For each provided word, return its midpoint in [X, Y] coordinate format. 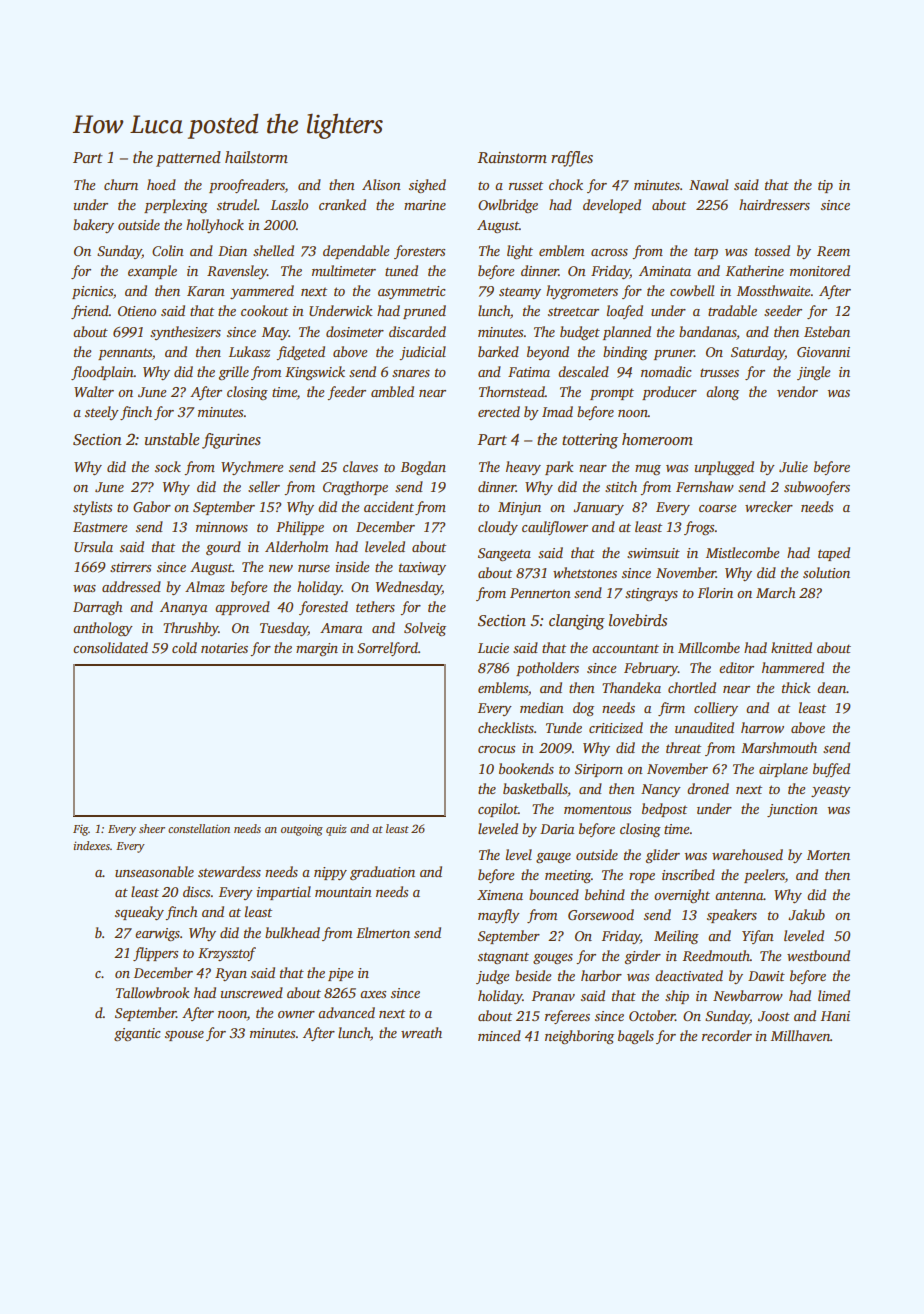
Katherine [755, 270]
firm [671, 709]
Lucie [493, 648]
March [775, 592]
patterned [188, 159]
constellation [199, 828]
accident [389, 506]
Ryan [231, 974]
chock [566, 184]
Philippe [300, 528]
